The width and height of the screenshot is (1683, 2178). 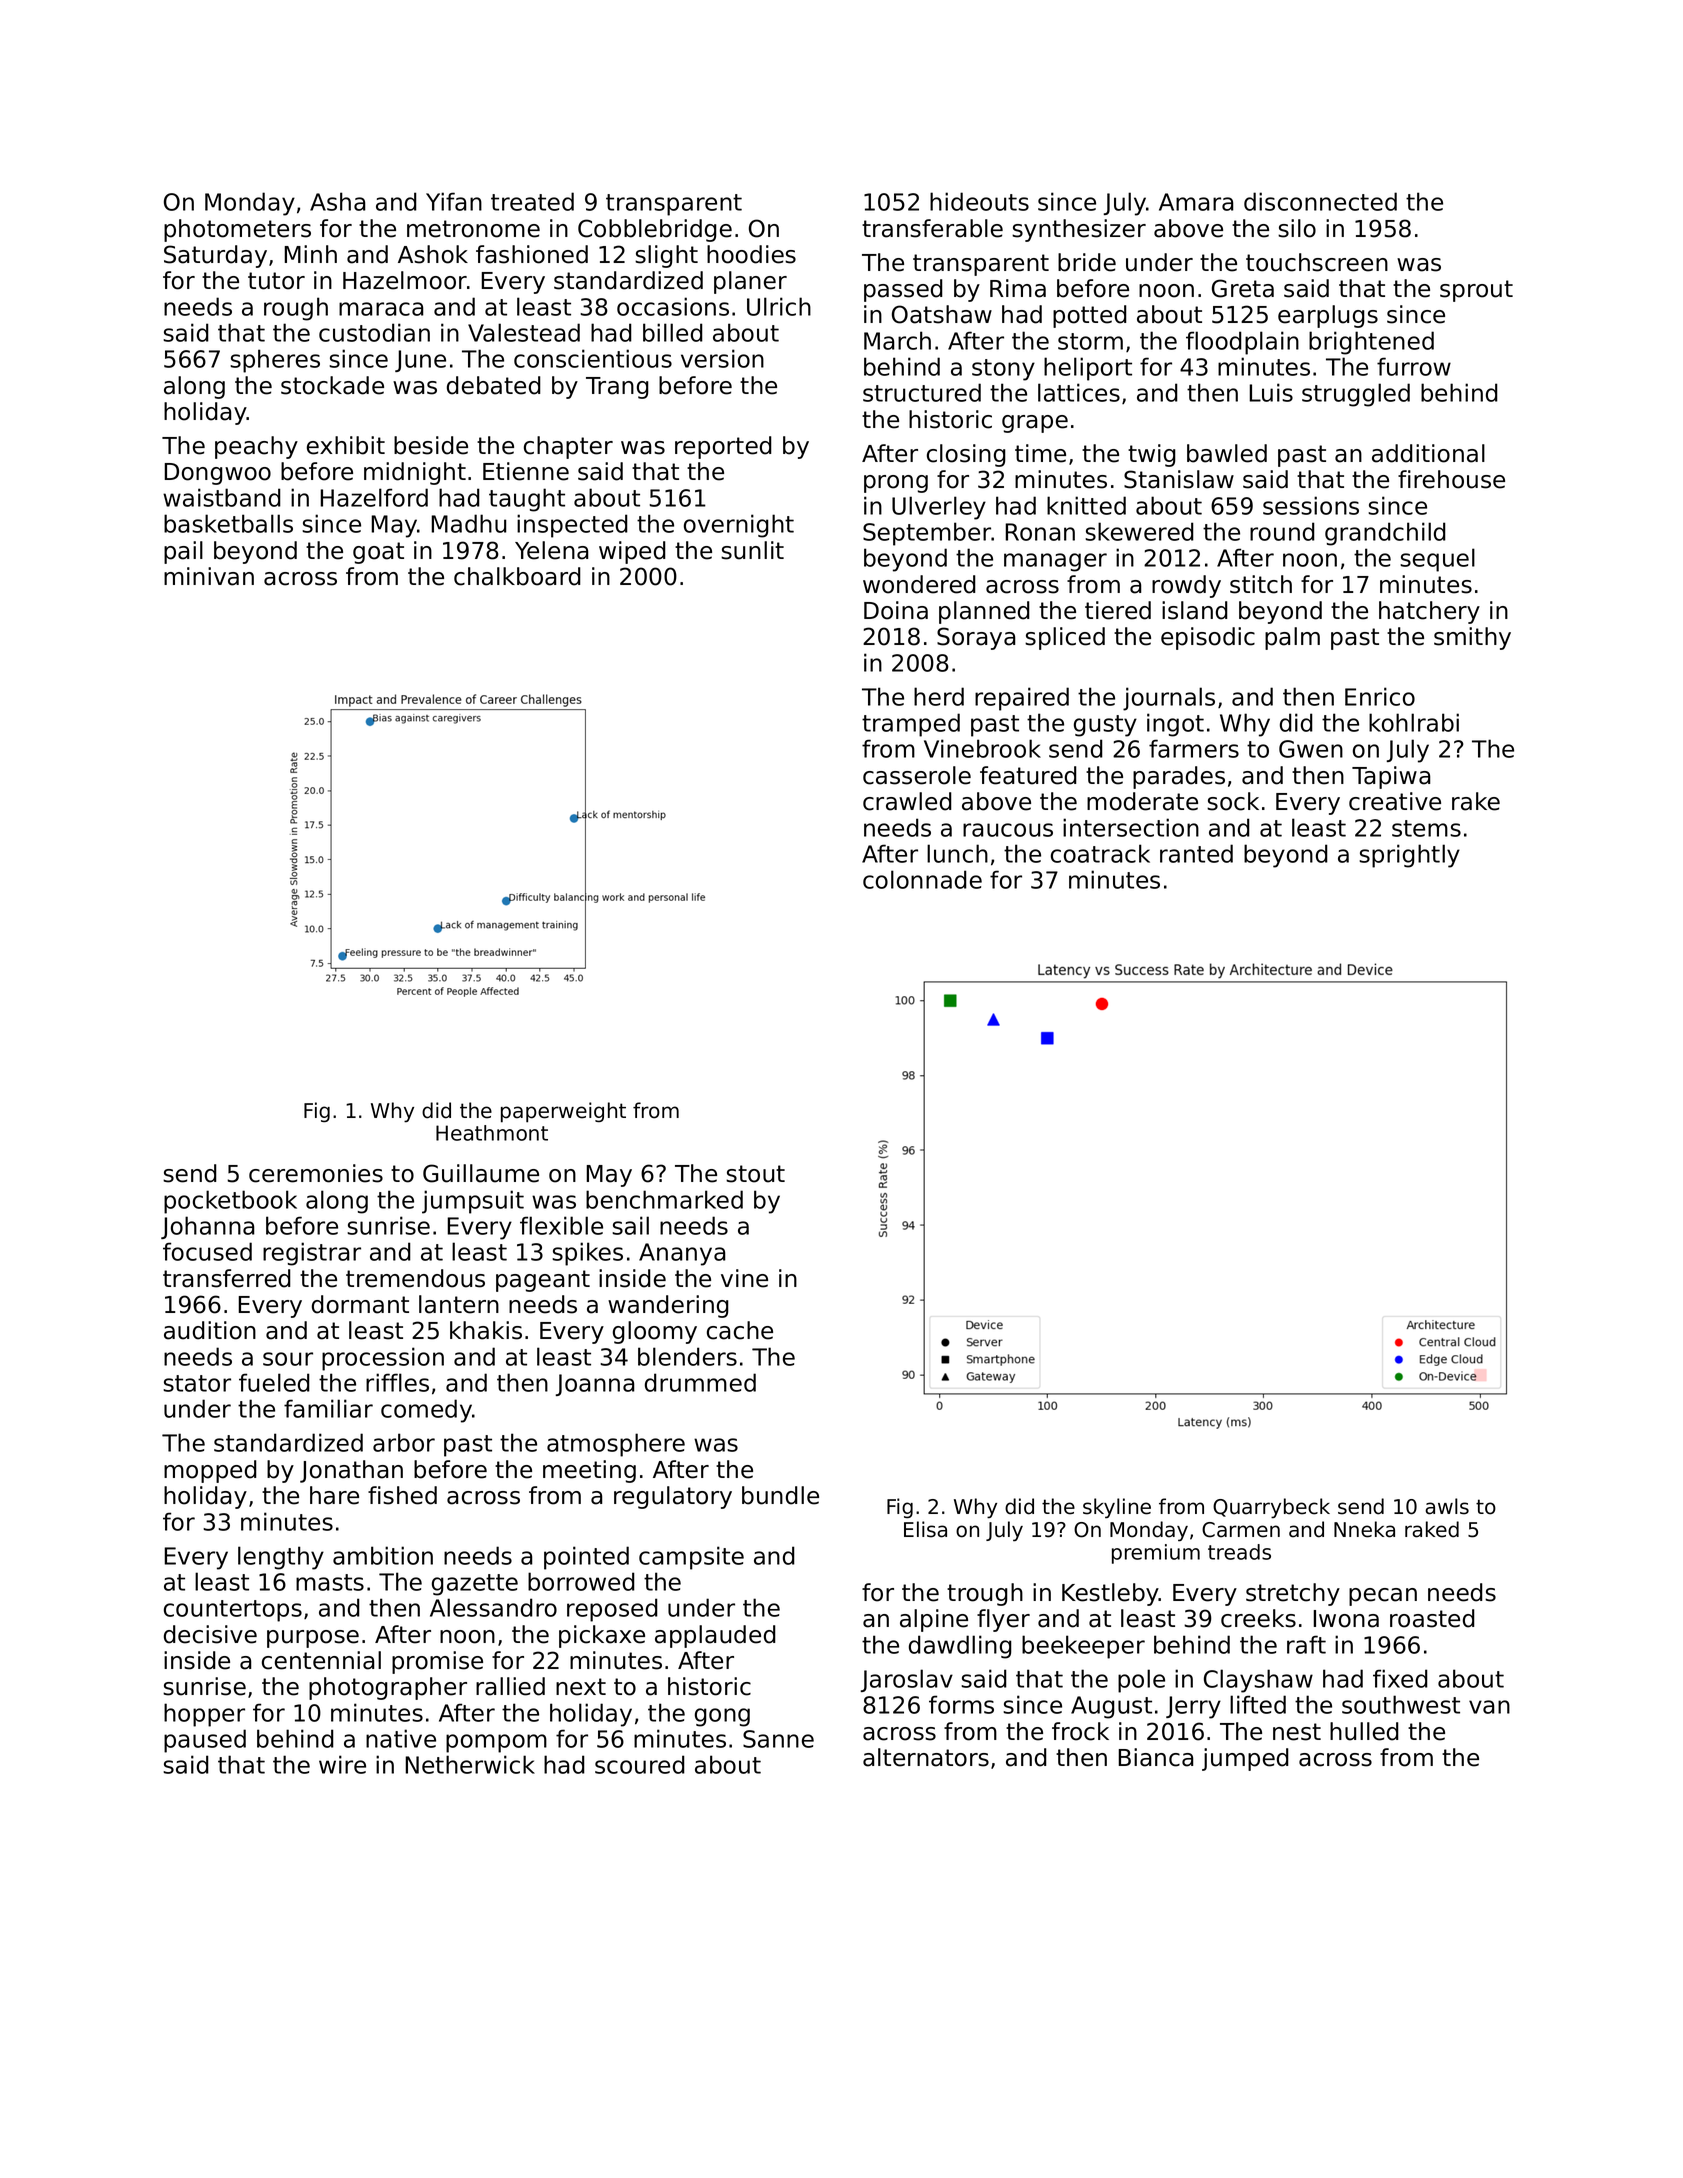 I want to click on paperweight, so click(x=563, y=1112).
